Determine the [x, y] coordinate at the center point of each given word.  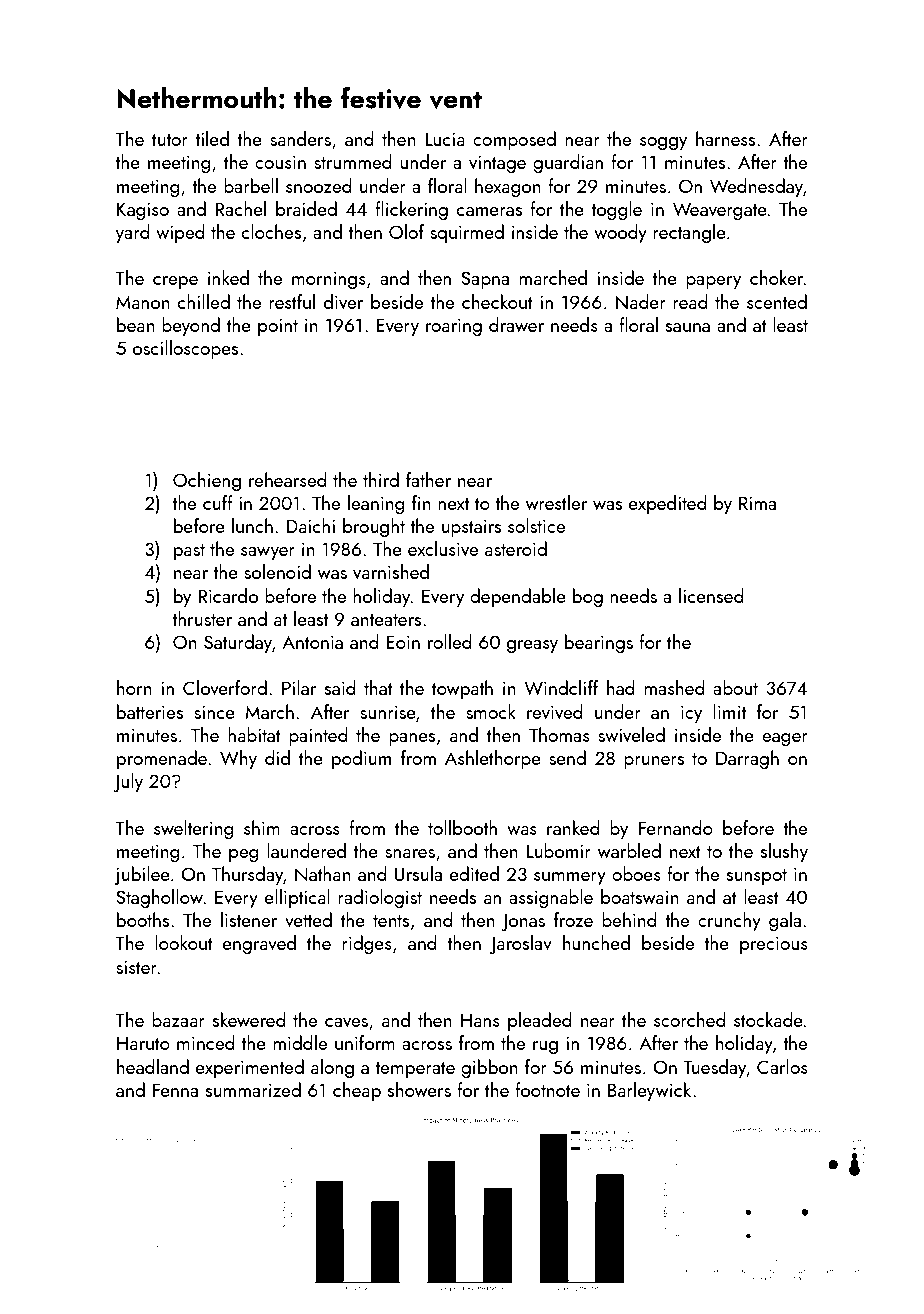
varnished [391, 571]
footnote [547, 1089]
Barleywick [649, 1091]
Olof [406, 231]
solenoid [277, 571]
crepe [175, 282]
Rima [757, 503]
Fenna [175, 1090]
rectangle [689, 233]
